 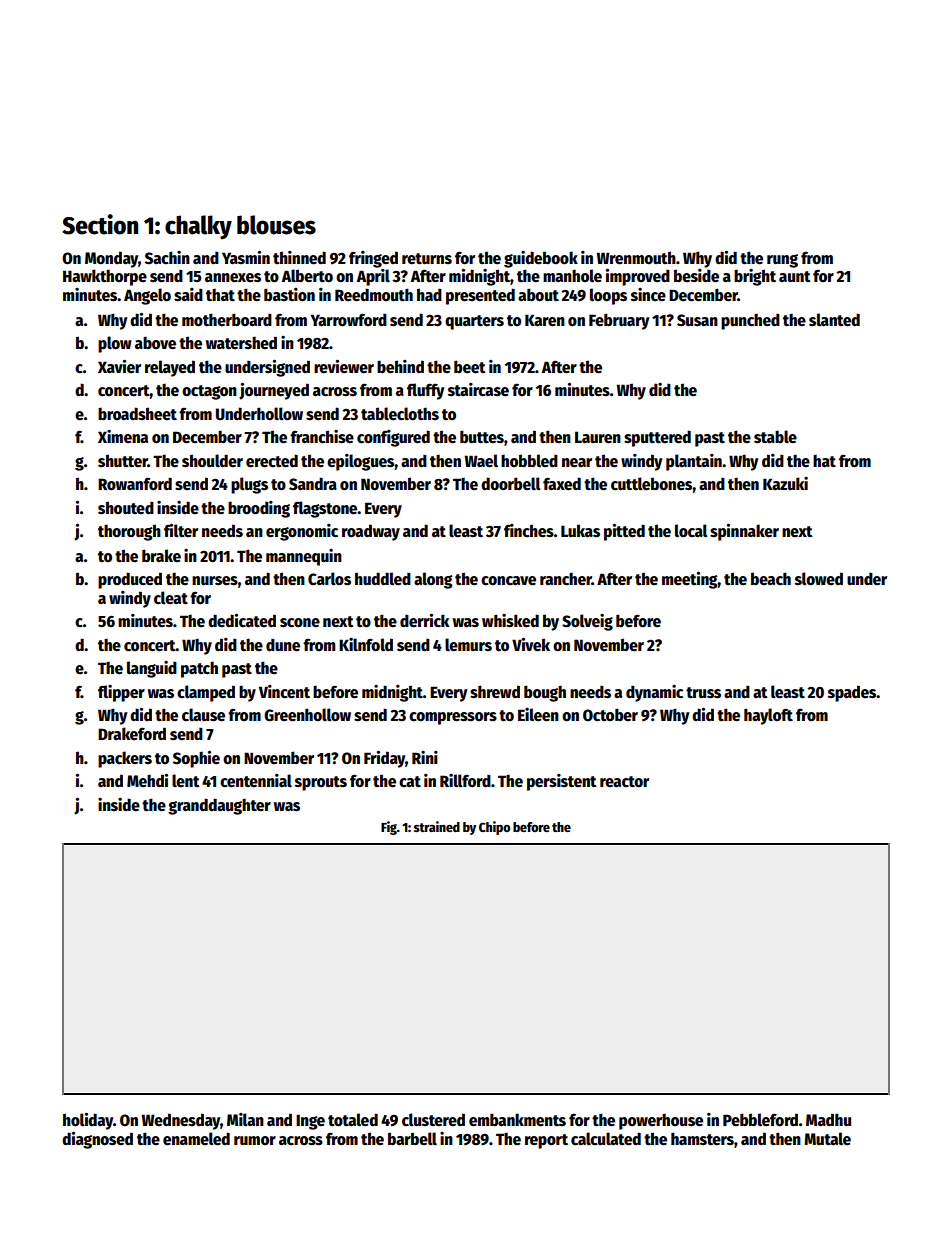 What do you see at coordinates (233, 278) in the screenshot?
I see `annexes` at bounding box center [233, 278].
